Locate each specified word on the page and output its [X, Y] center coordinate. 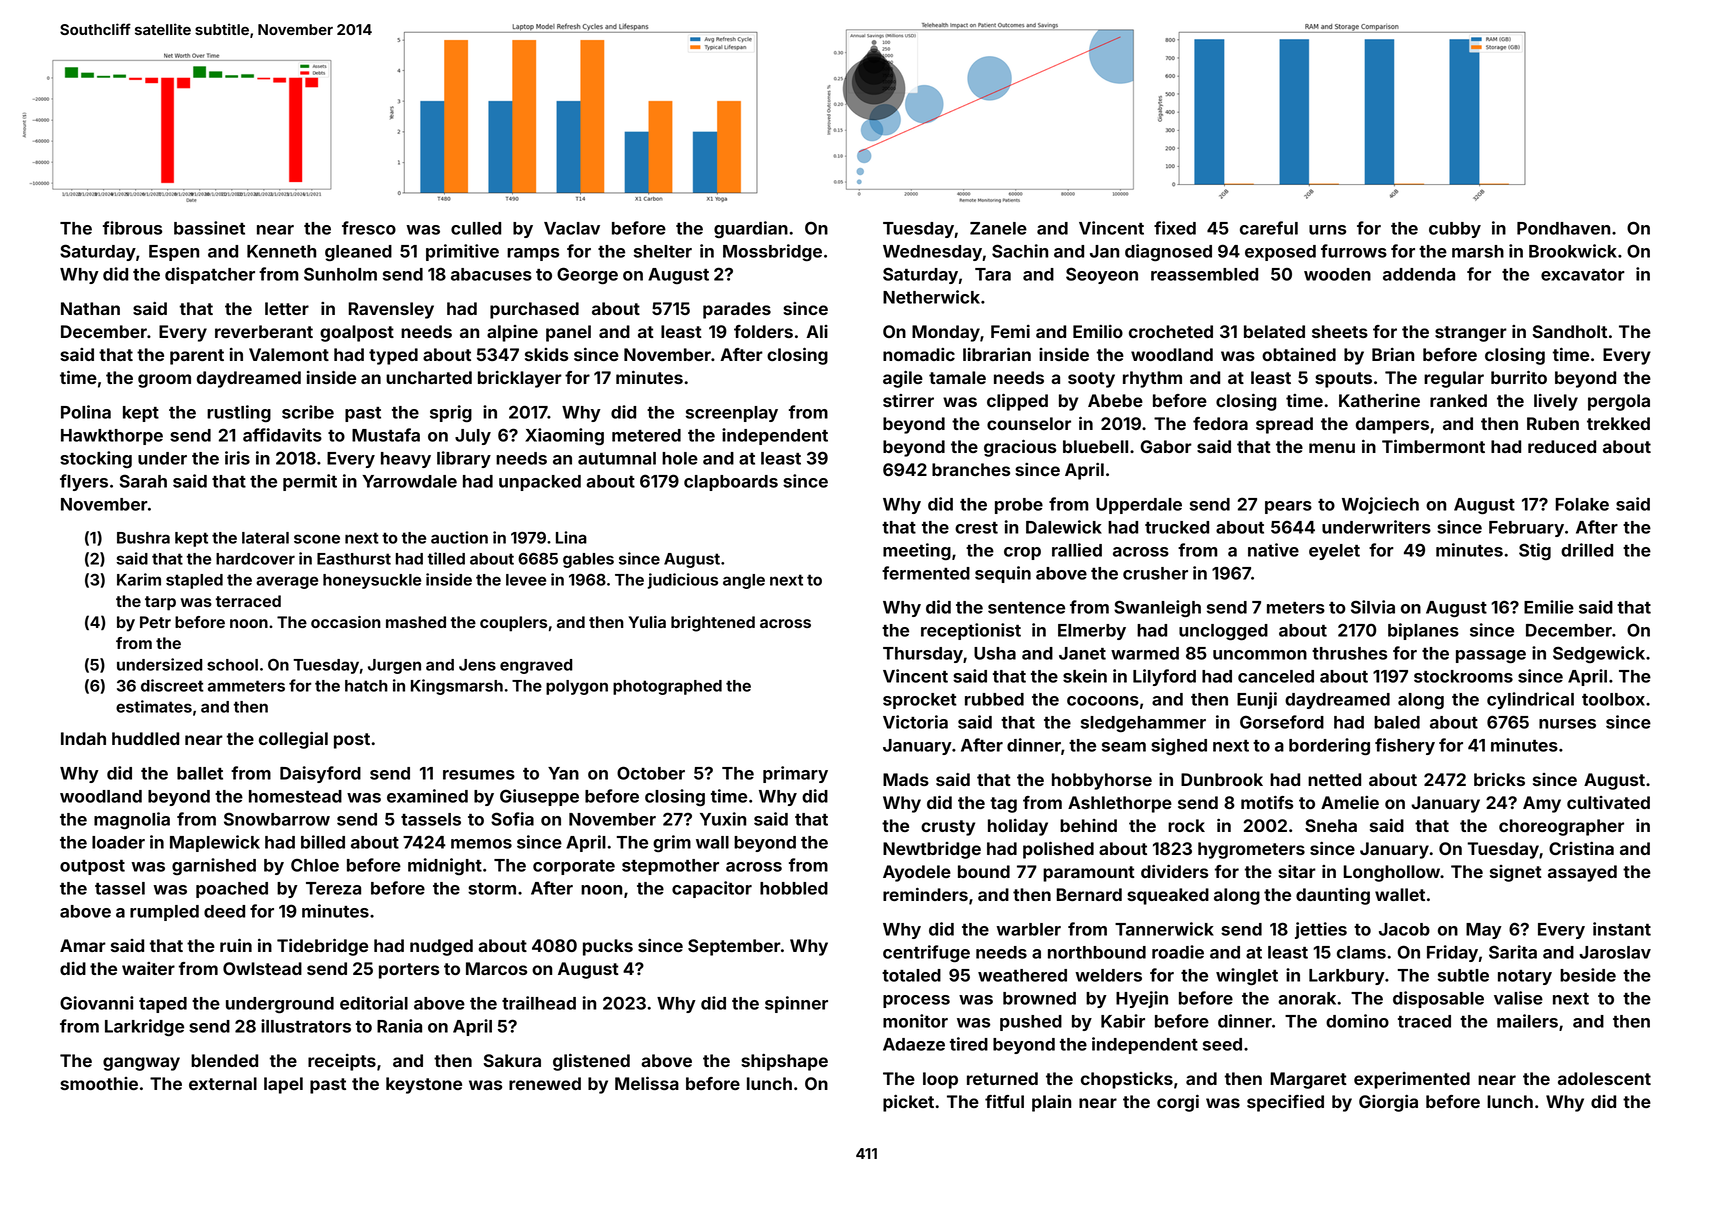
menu [1332, 448]
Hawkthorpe [112, 437]
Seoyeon [1102, 275]
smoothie [99, 1083]
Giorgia [1388, 1103]
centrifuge [926, 954]
